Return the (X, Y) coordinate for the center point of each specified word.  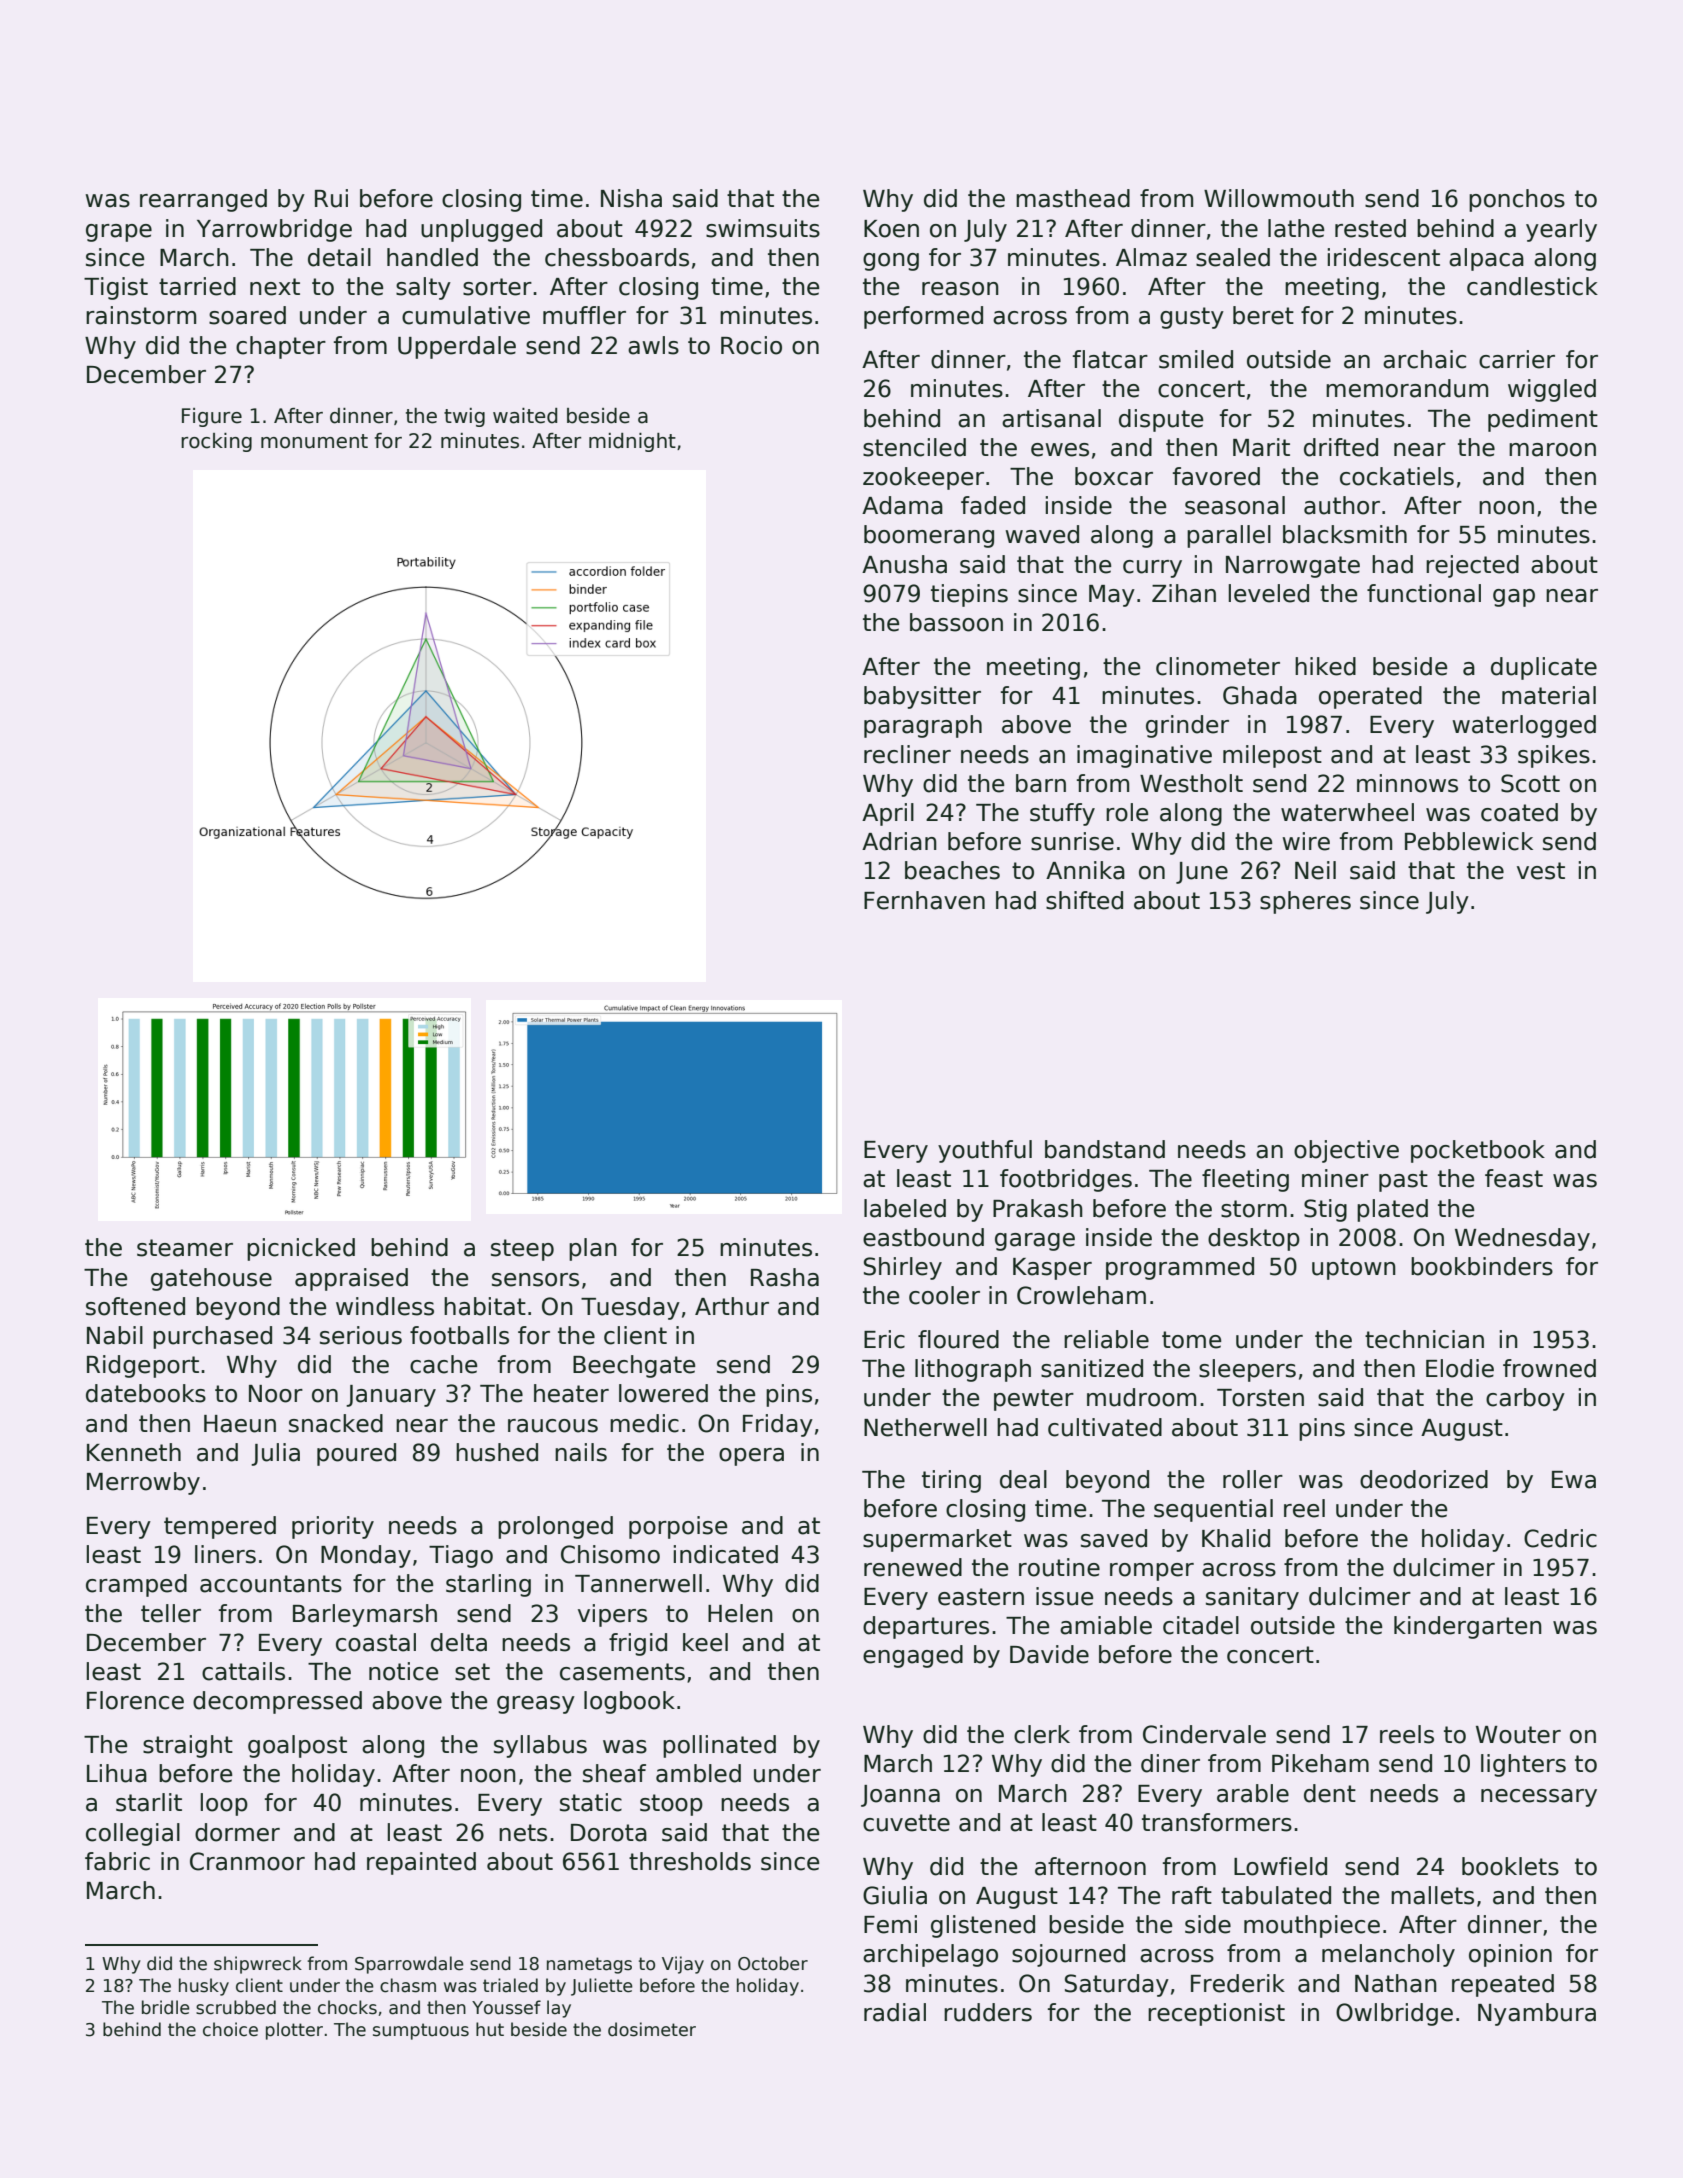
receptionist (1216, 2014)
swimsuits (763, 228)
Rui (331, 198)
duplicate (1544, 668)
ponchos (1517, 200)
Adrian (899, 841)
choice (230, 2029)
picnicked (301, 1249)
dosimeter (652, 2029)
